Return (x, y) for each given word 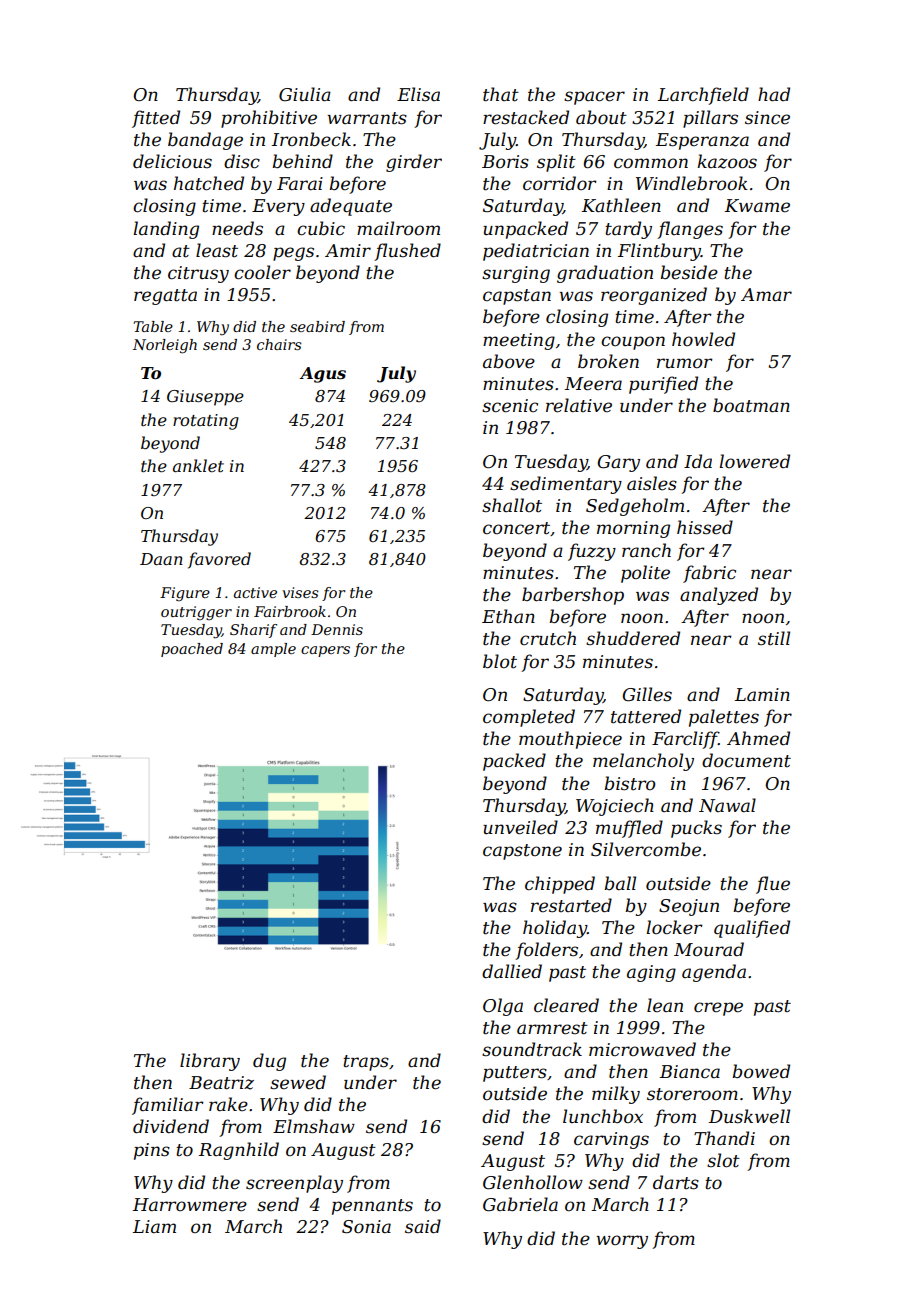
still (774, 638)
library (210, 1062)
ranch (646, 550)
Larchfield (703, 96)
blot (500, 661)
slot (723, 1160)
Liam (154, 1226)
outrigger (196, 613)
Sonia (366, 1227)
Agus (322, 375)
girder (414, 163)
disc (242, 161)
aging (651, 973)
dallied (512, 971)
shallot (512, 505)
